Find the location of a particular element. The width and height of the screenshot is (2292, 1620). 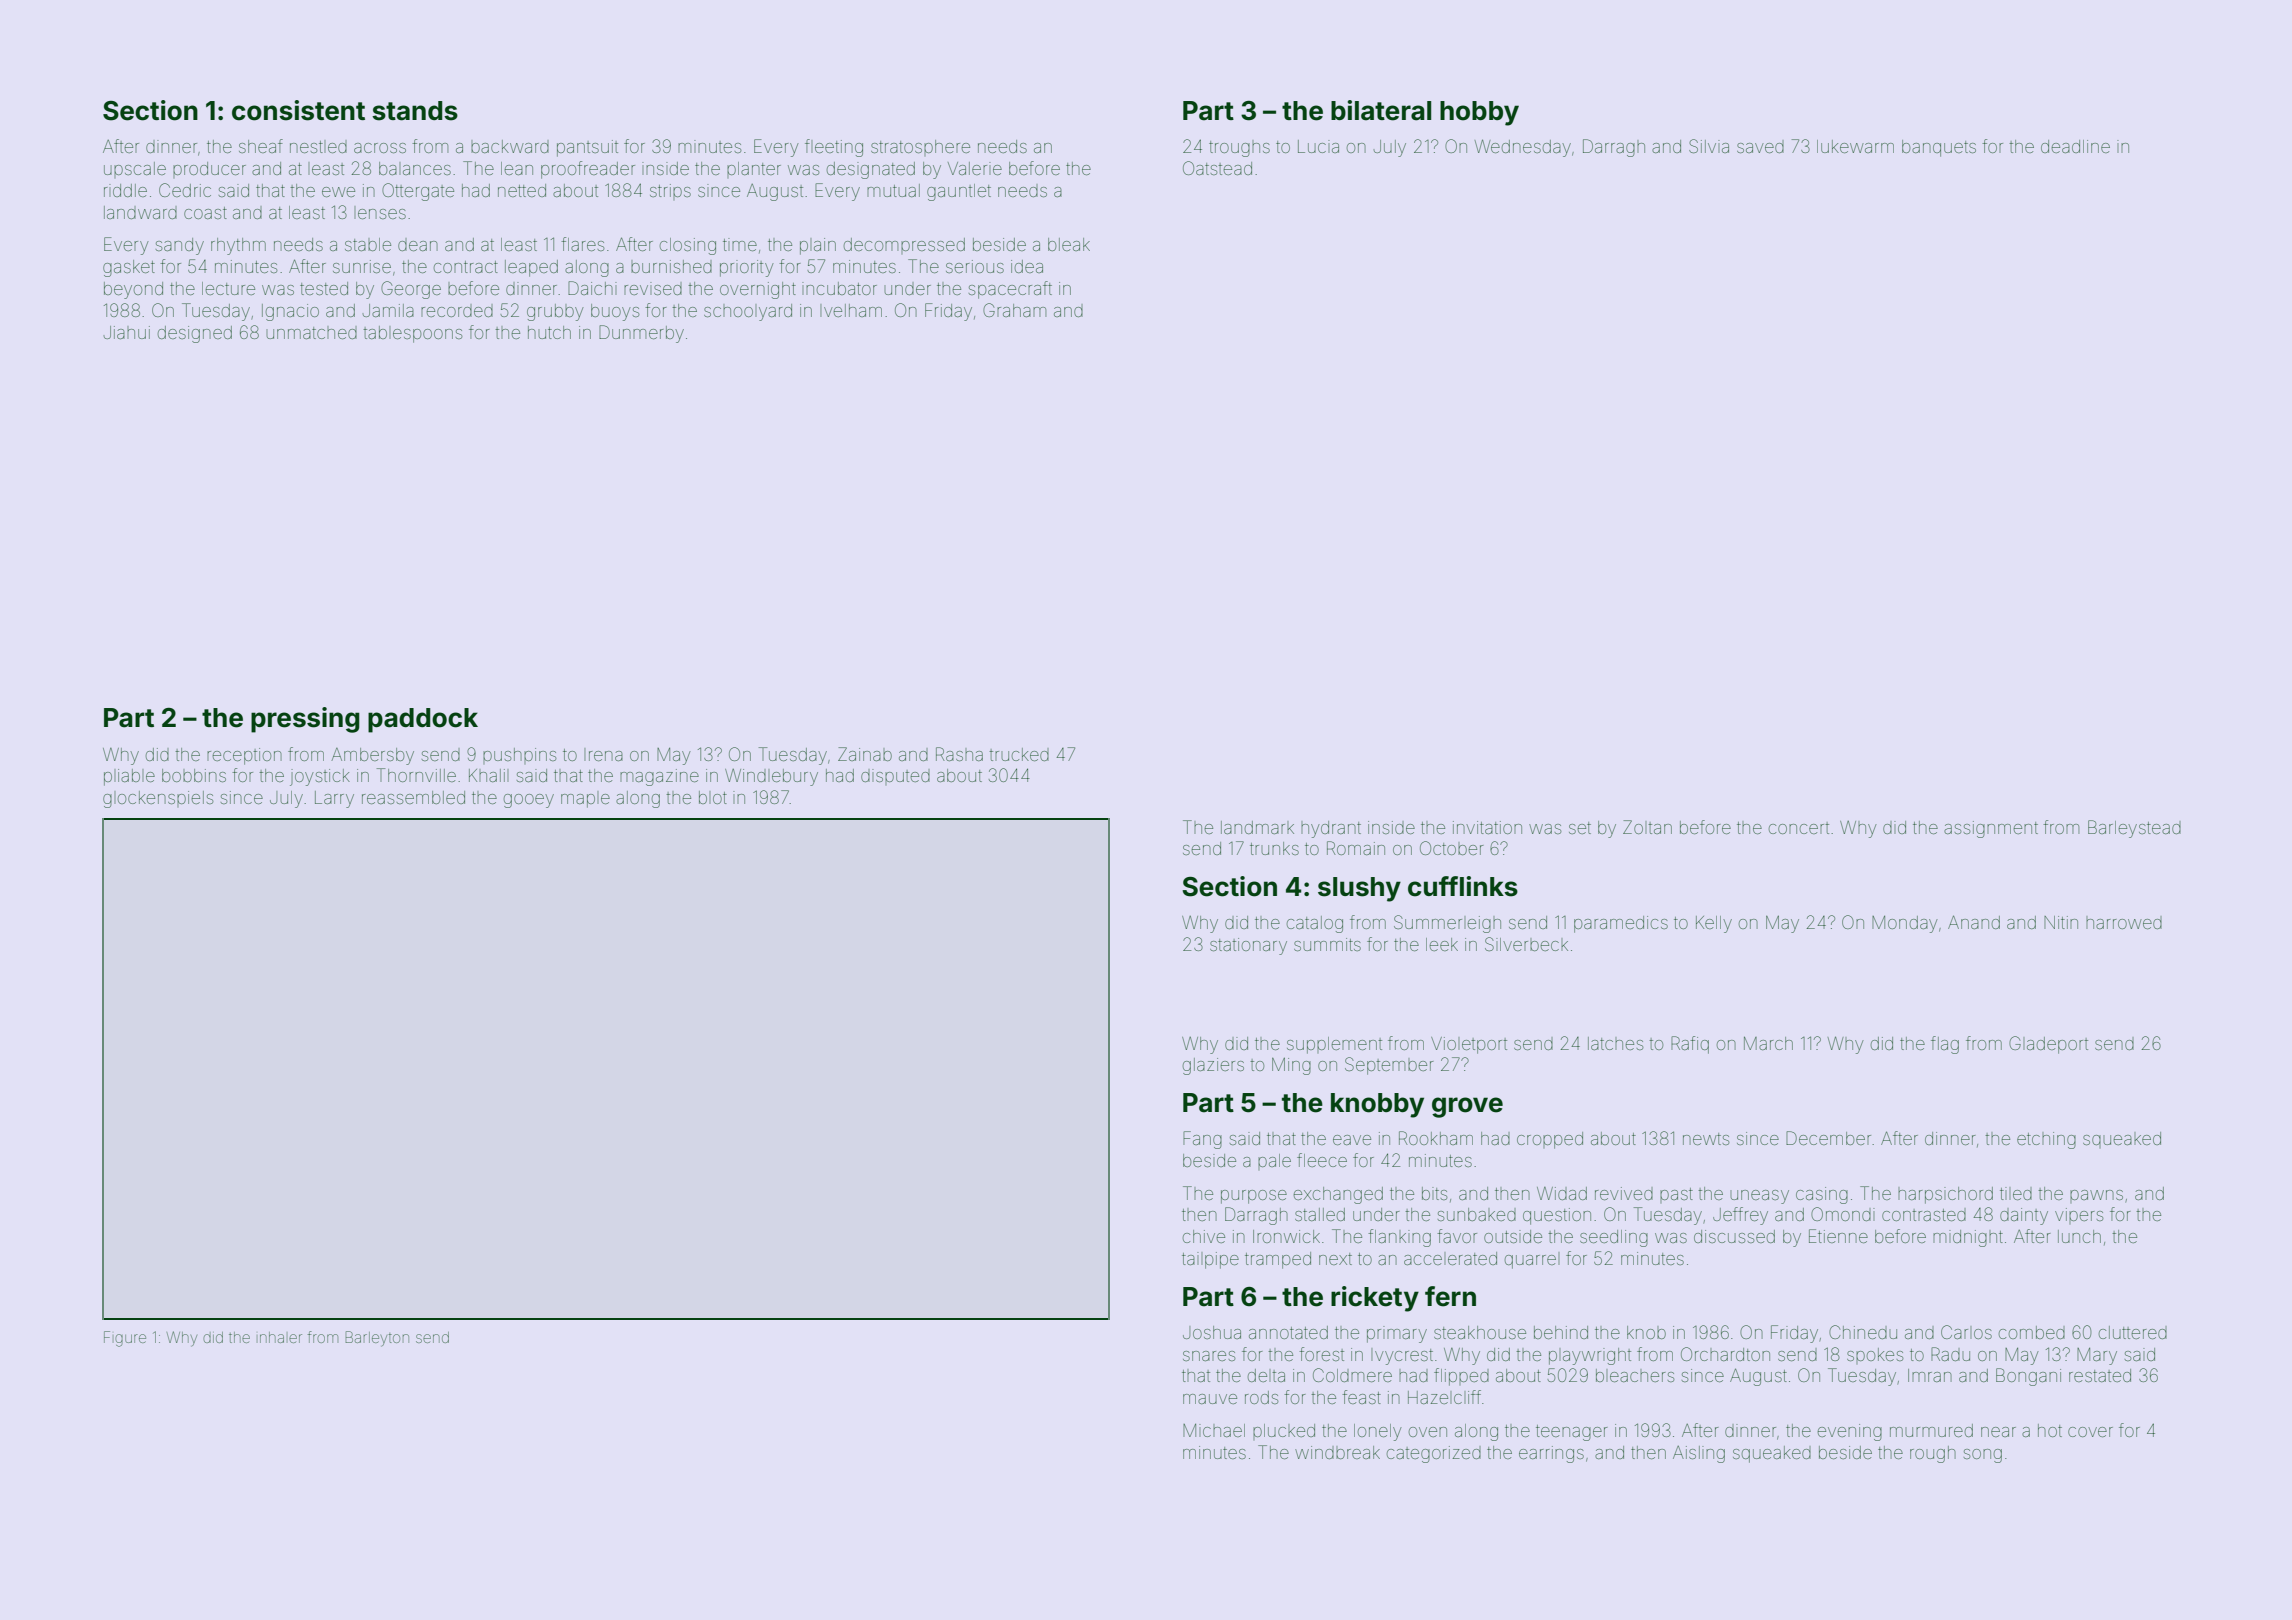

buoys is located at coordinates (615, 312).
